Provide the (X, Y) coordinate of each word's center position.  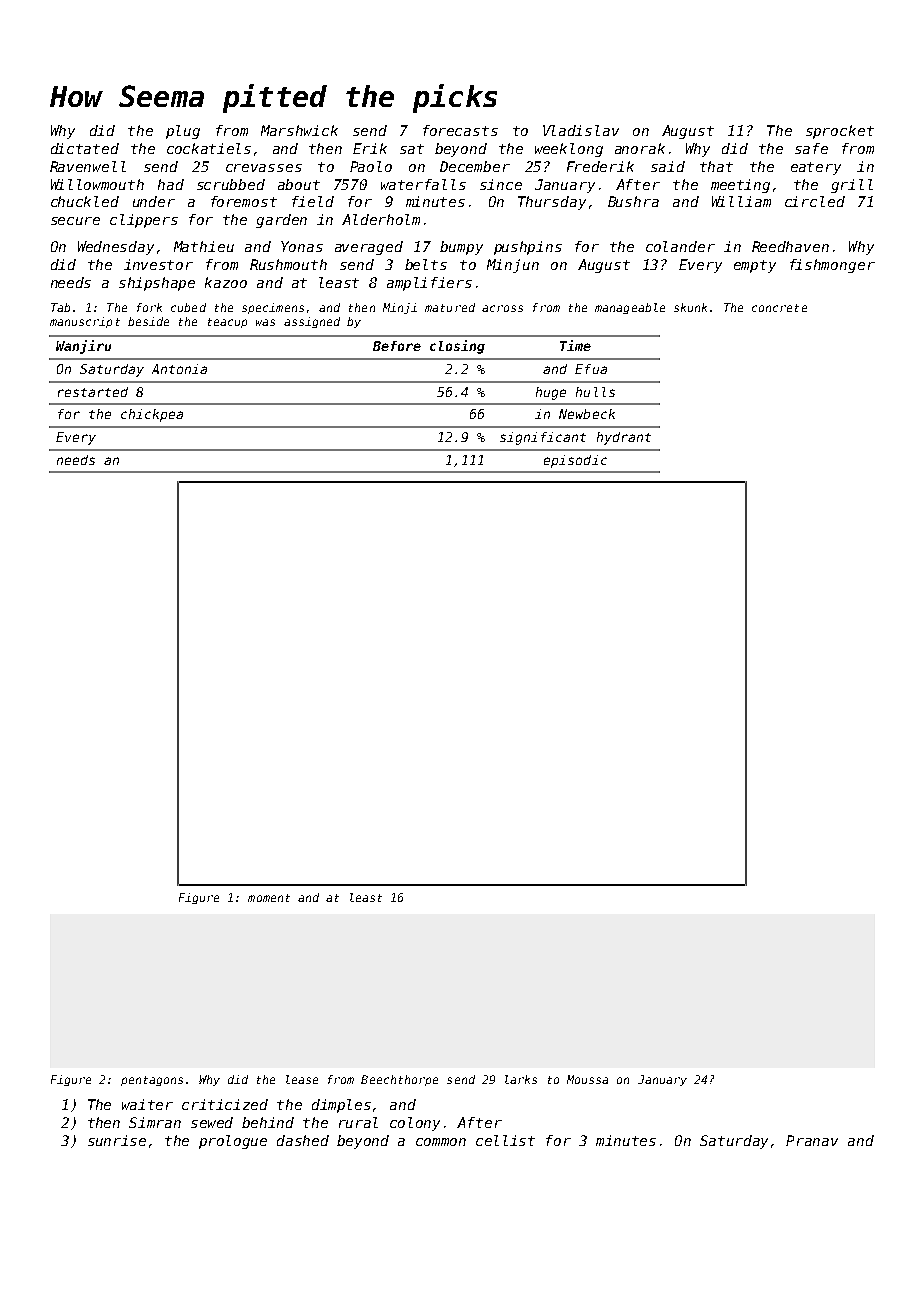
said (668, 166)
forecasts (460, 130)
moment (269, 898)
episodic (575, 461)
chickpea (152, 415)
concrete (779, 308)
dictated (85, 148)
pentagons (152, 1081)
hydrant (624, 438)
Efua (591, 369)
